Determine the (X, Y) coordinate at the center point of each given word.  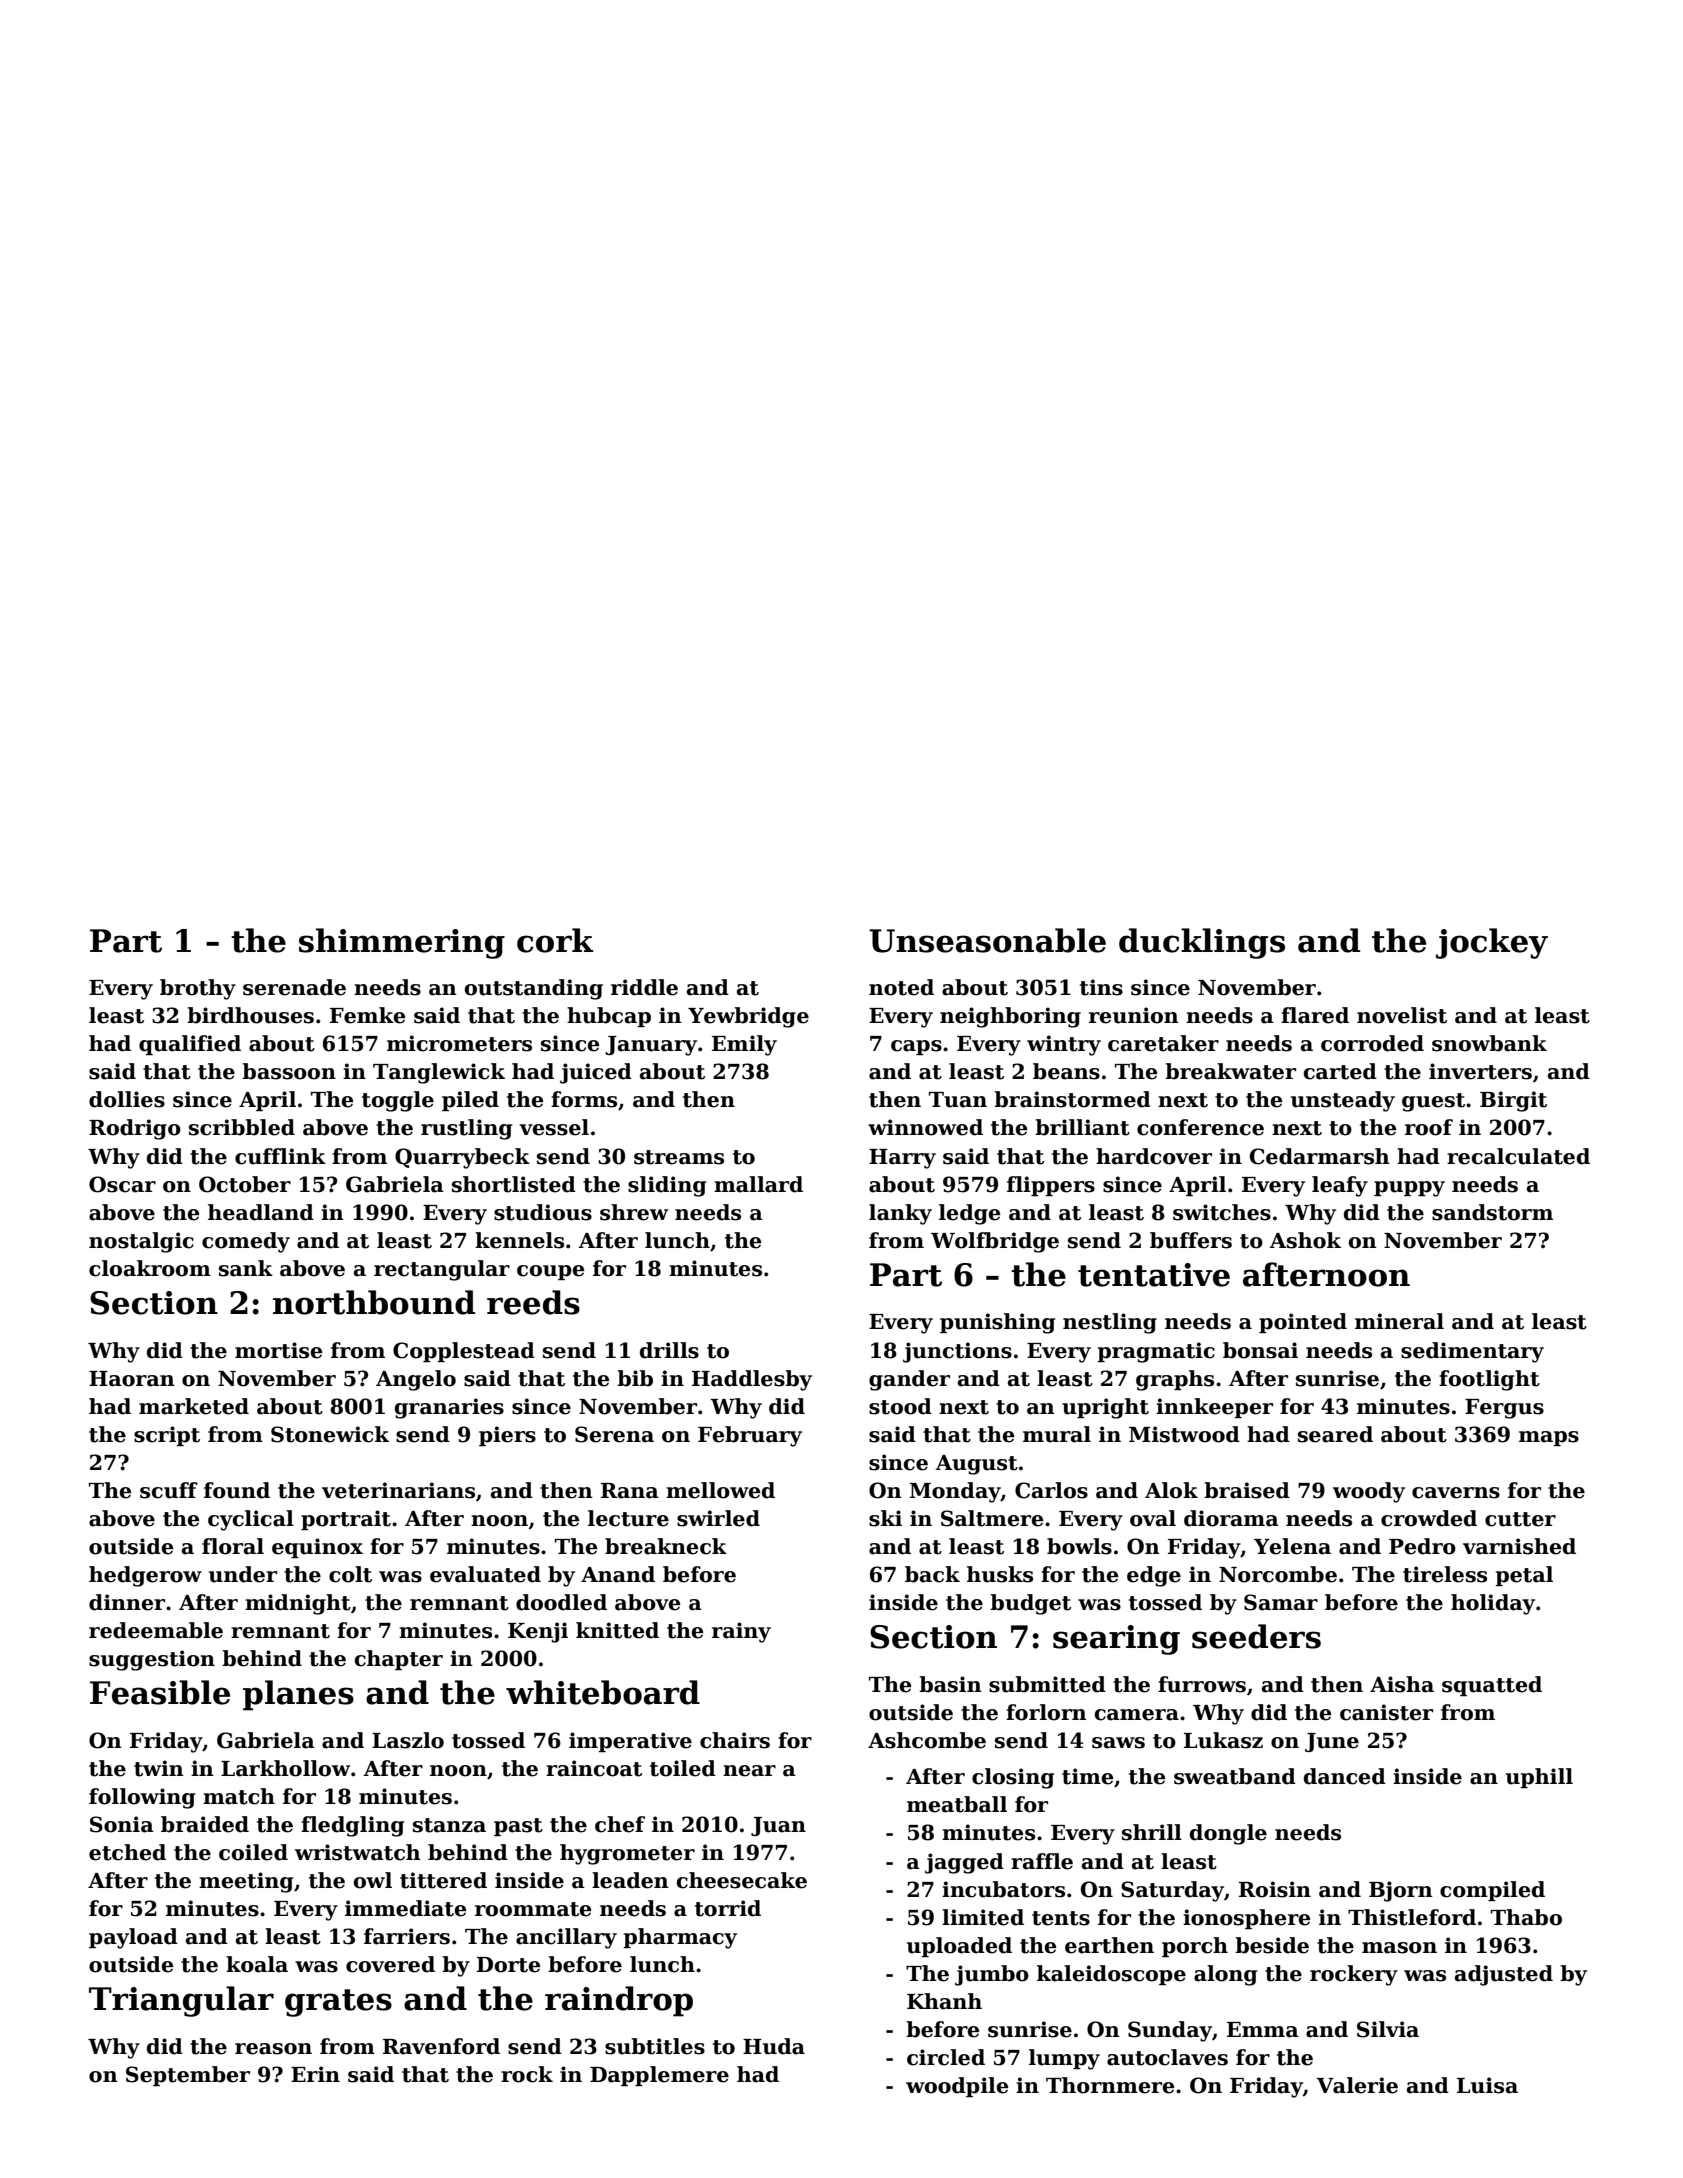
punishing (997, 1323)
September (188, 2076)
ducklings (1202, 943)
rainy (741, 1632)
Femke (367, 1015)
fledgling (352, 1826)
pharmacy (680, 1938)
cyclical (251, 1520)
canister (1386, 1712)
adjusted (1504, 1975)
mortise (278, 1350)
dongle (1228, 1834)
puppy (1409, 1189)
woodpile (957, 2087)
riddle (644, 987)
